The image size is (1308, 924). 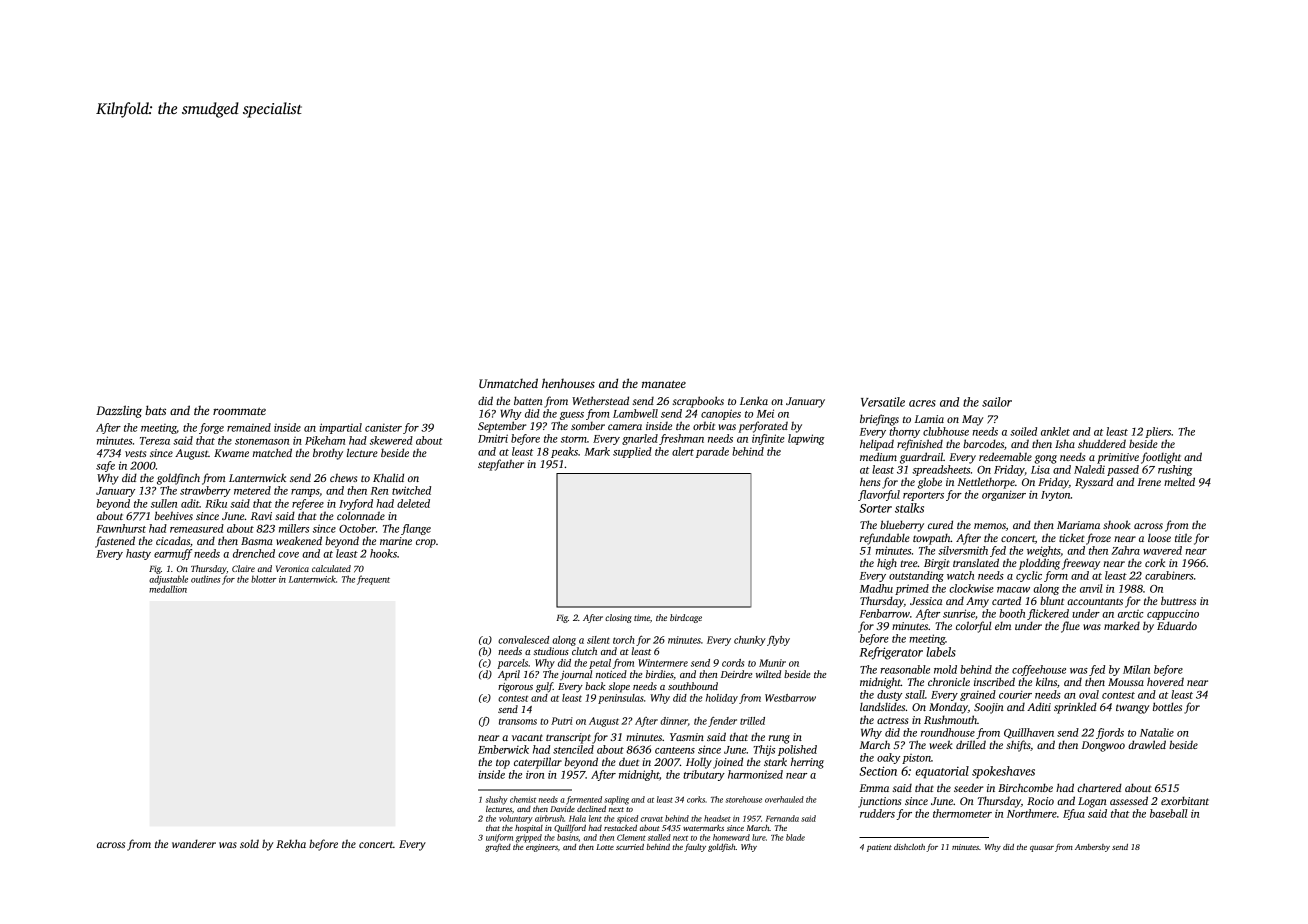 I want to click on henhouses, so click(x=568, y=383).
